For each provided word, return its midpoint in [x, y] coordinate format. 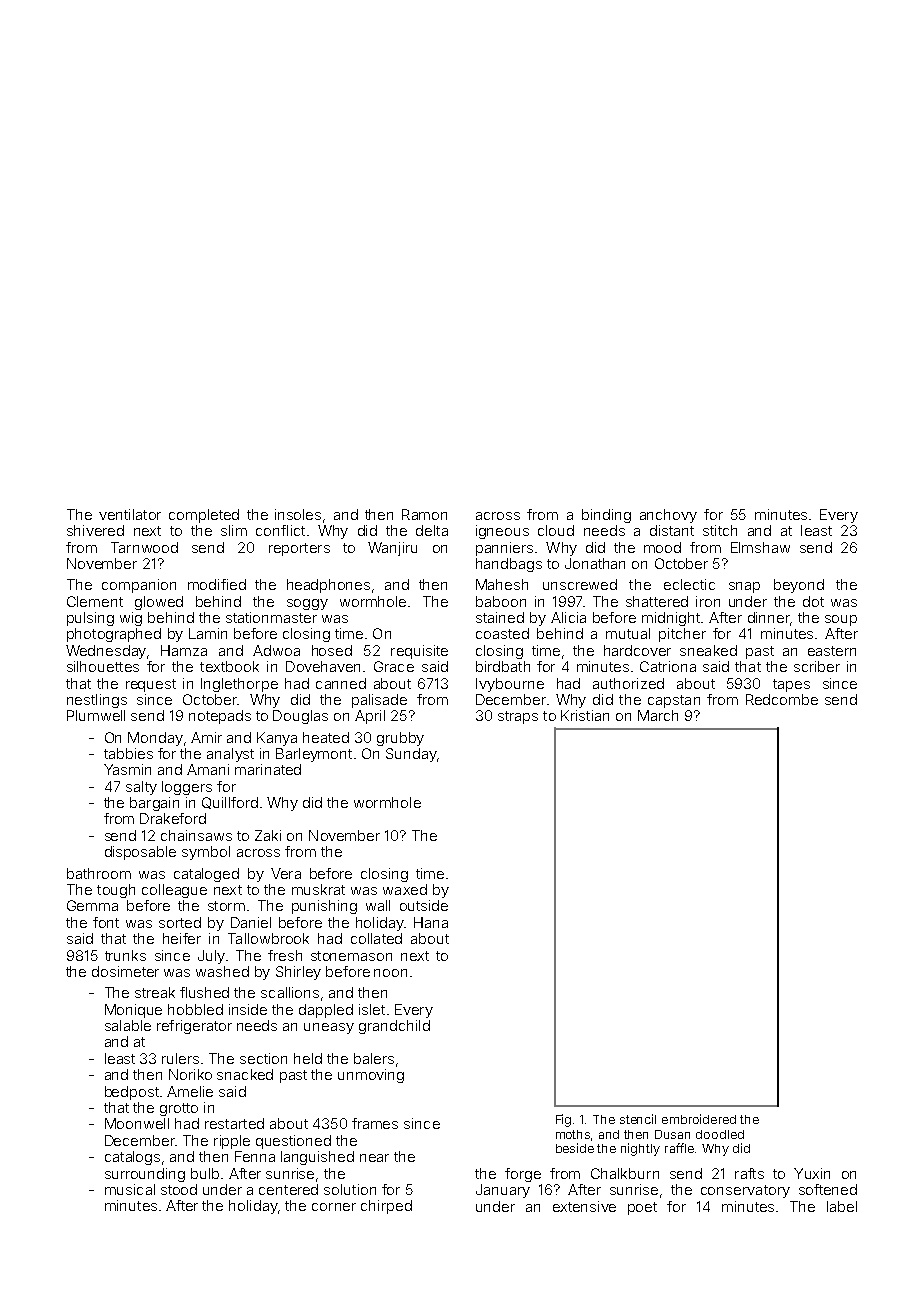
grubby [400, 739]
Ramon [424, 514]
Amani [208, 769]
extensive [584, 1206]
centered [288, 1189]
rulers [180, 1058]
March [658, 715]
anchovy [668, 516]
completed [204, 516]
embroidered [699, 1119]
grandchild [394, 1027]
